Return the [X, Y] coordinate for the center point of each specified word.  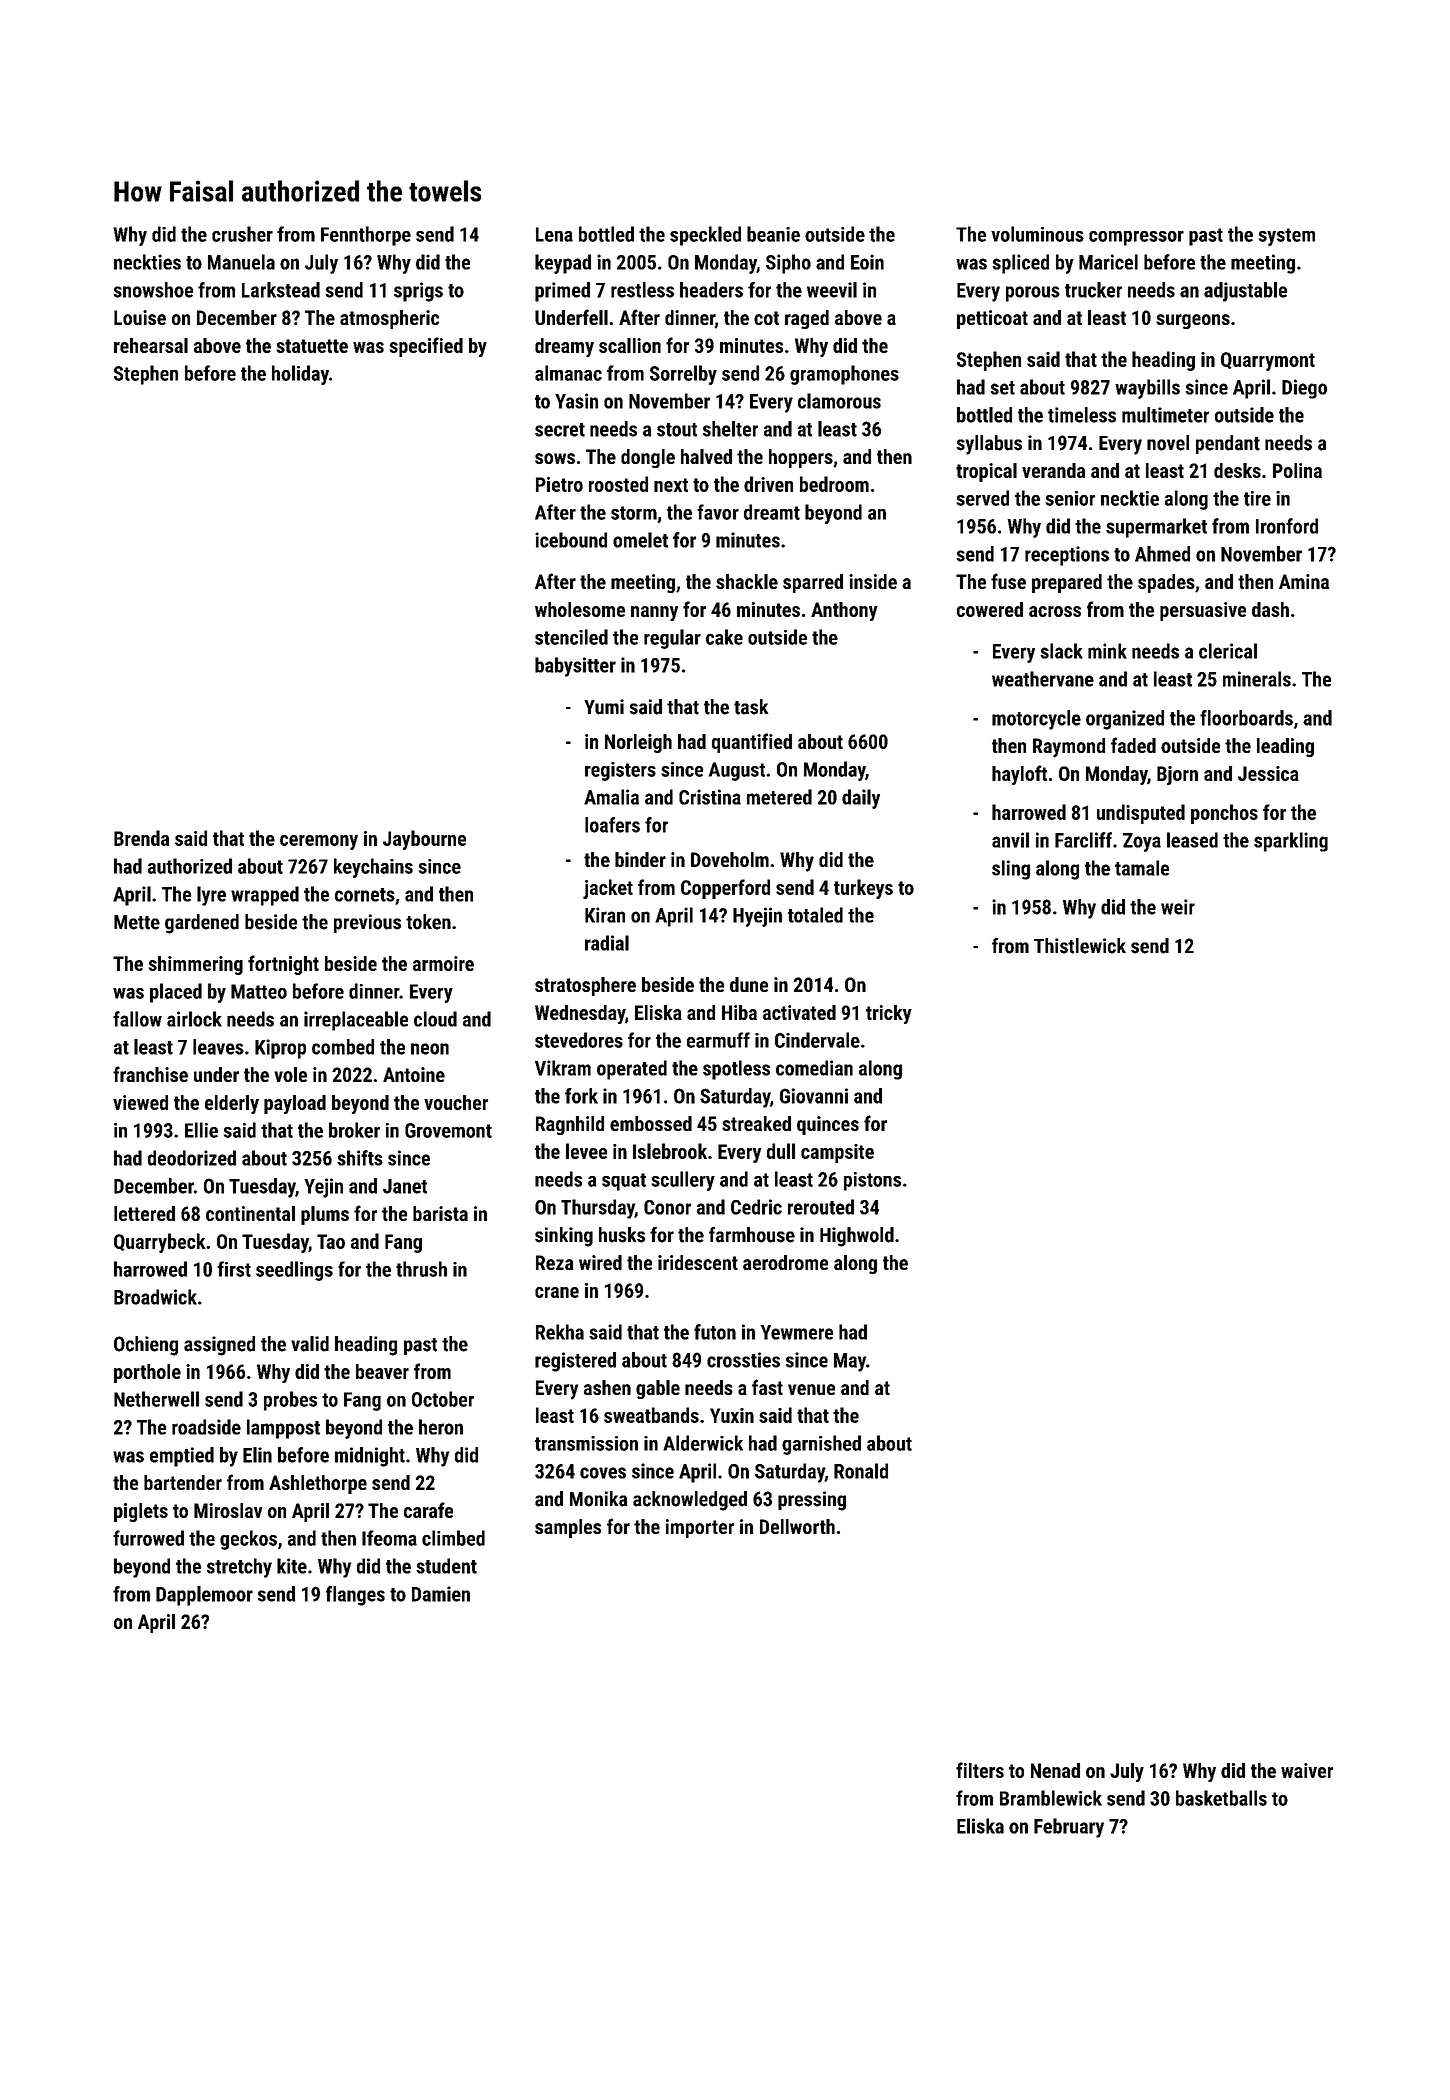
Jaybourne [424, 840]
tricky [889, 1014]
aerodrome [785, 1262]
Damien [441, 1594]
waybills [1147, 389]
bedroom [834, 484]
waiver [1307, 1770]
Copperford [725, 889]
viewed [140, 1102]
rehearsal [151, 345]
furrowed [148, 1538]
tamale [1142, 868]
